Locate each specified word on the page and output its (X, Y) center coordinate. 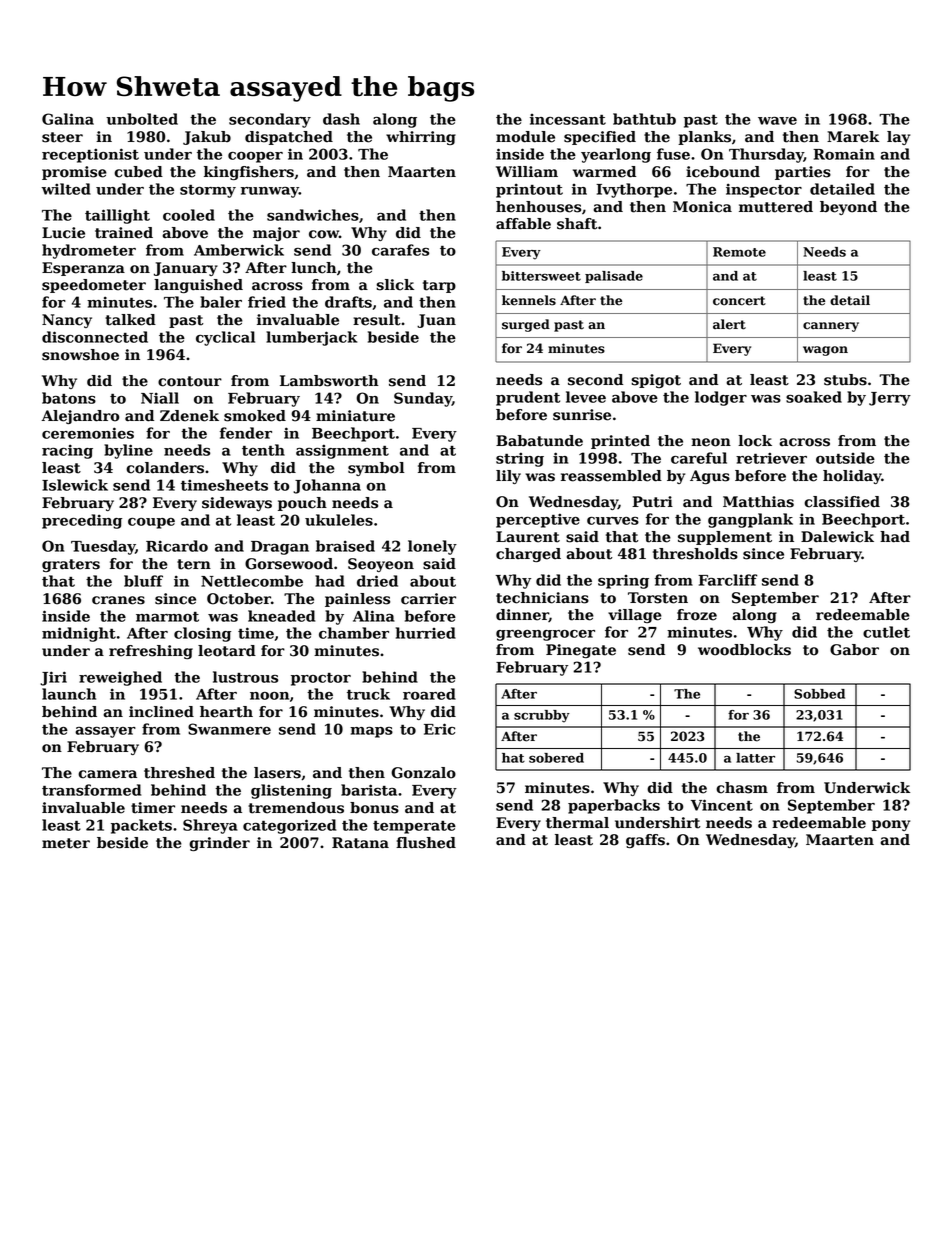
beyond (848, 208)
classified (842, 502)
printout (529, 190)
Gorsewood (289, 564)
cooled (189, 215)
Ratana (360, 843)
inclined (161, 712)
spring (623, 582)
